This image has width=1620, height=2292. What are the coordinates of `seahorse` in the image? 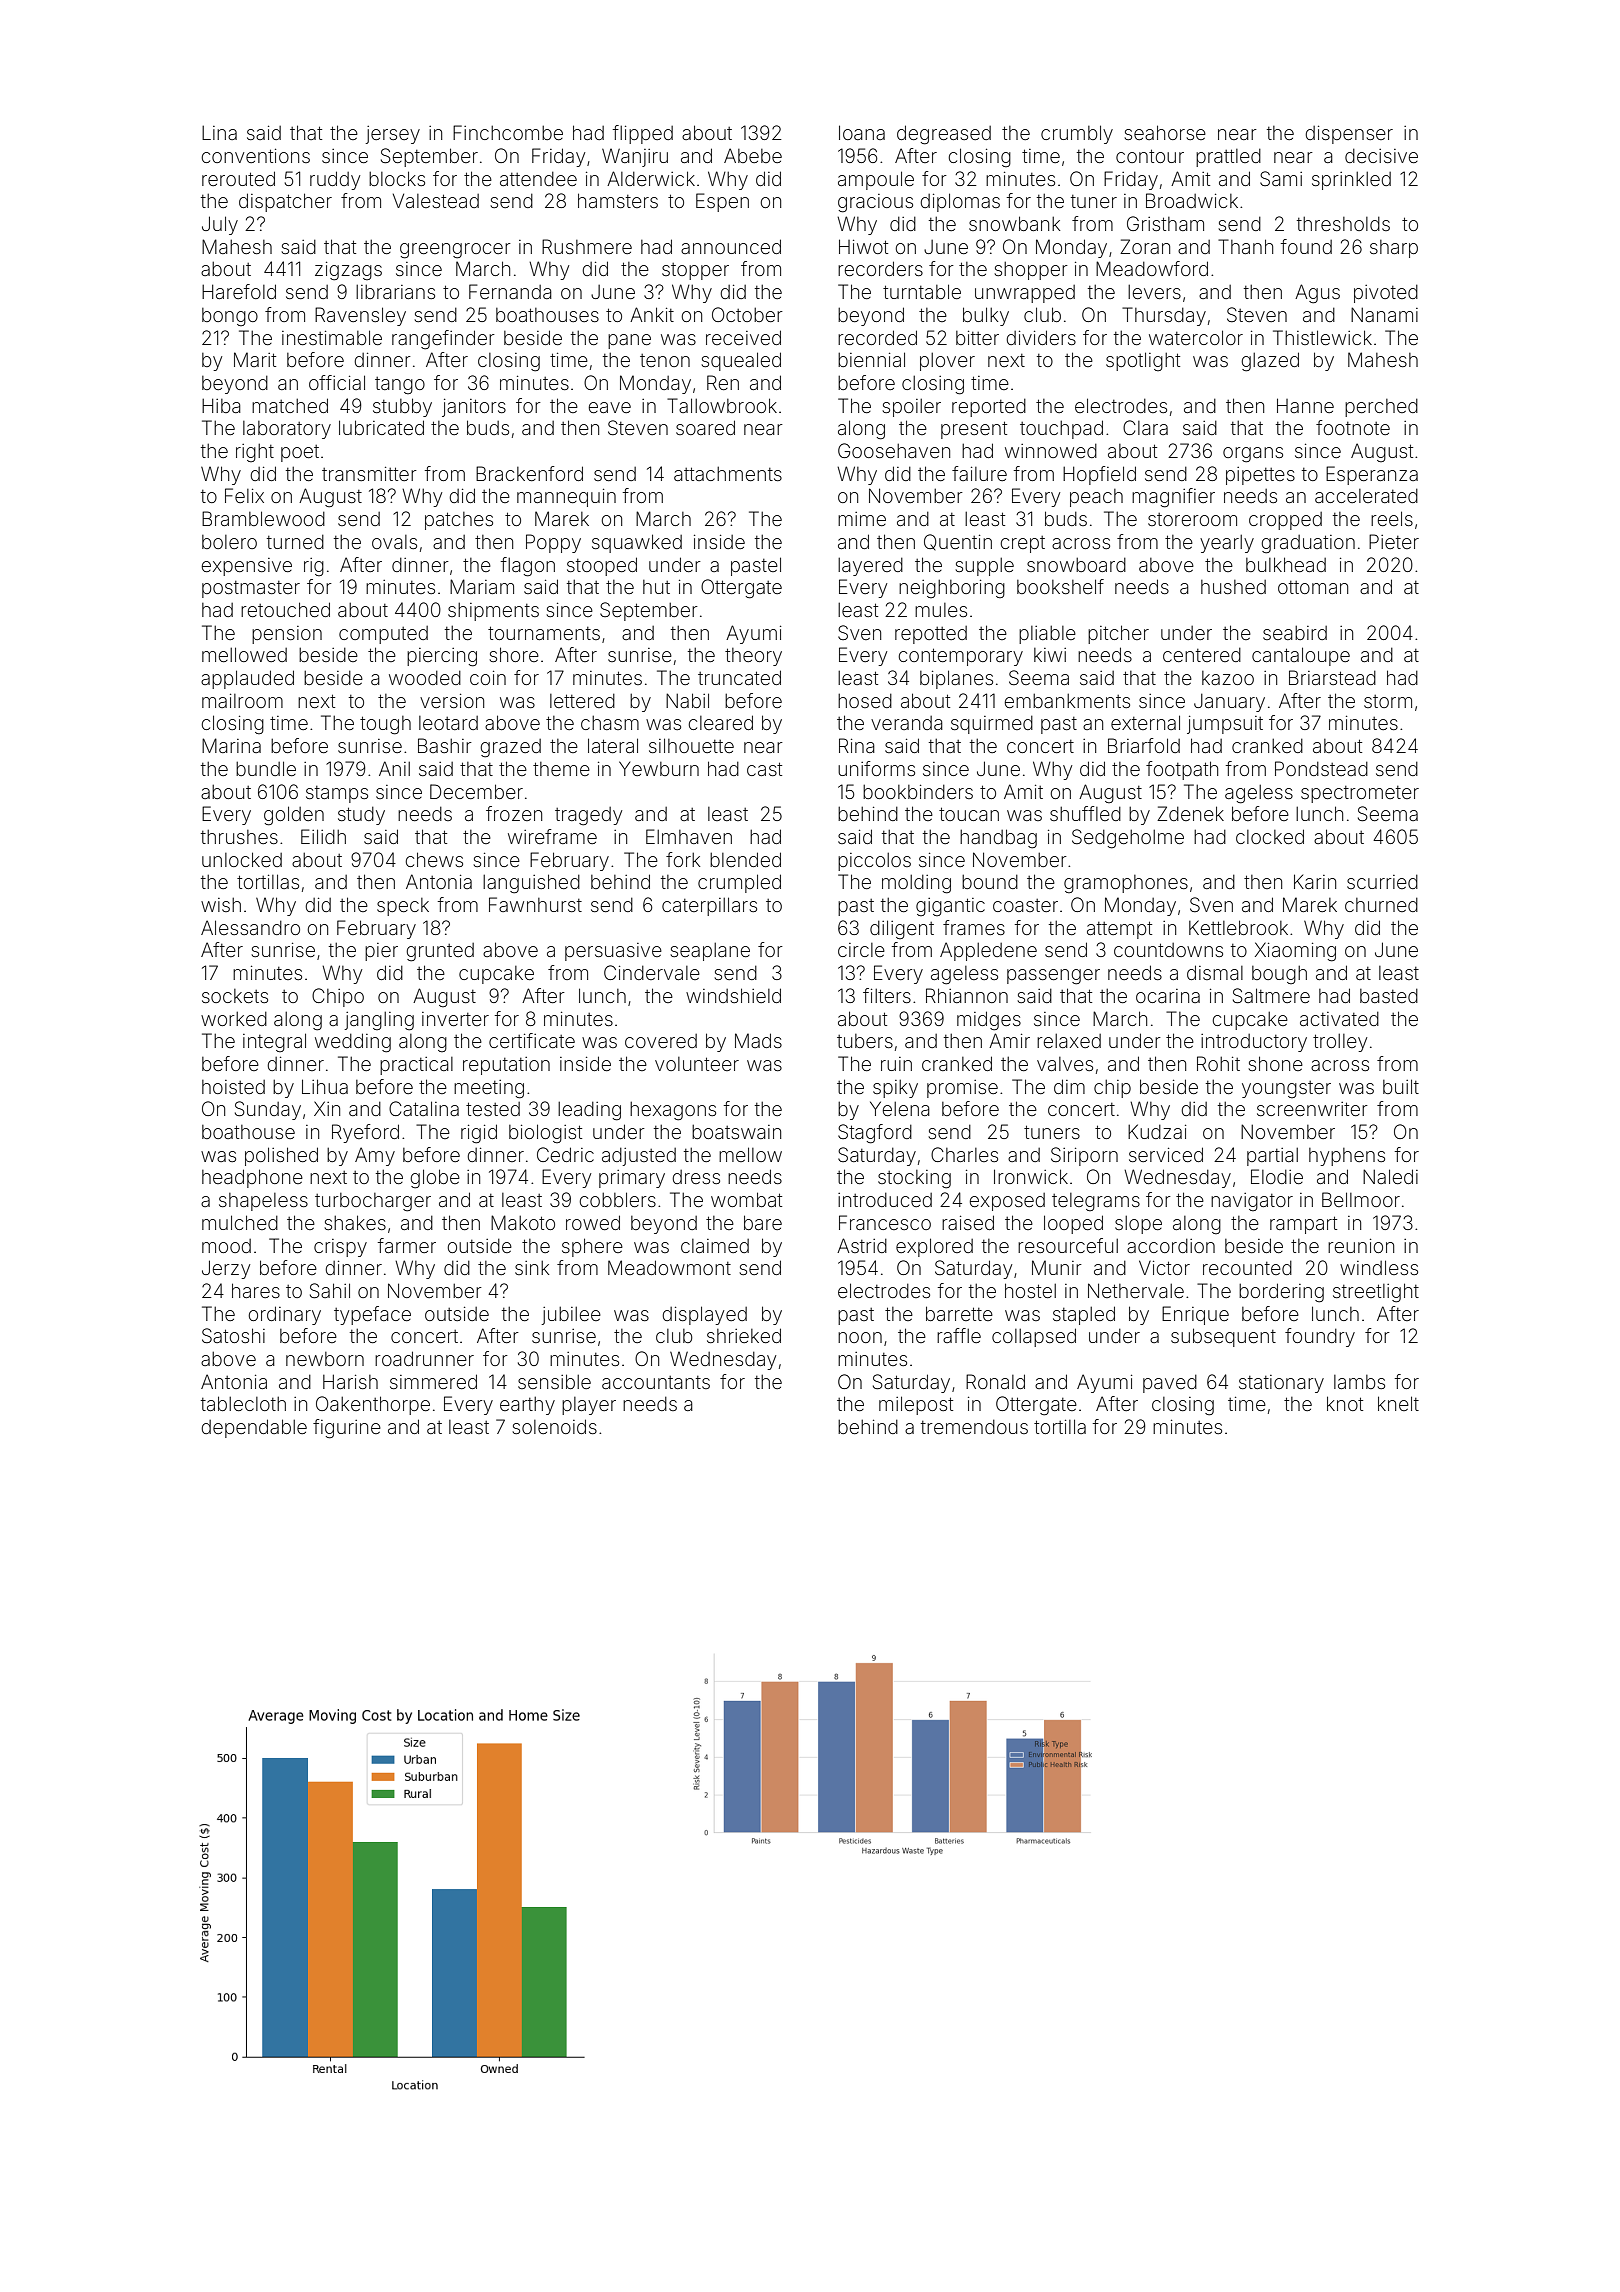 It's located at (1165, 132).
